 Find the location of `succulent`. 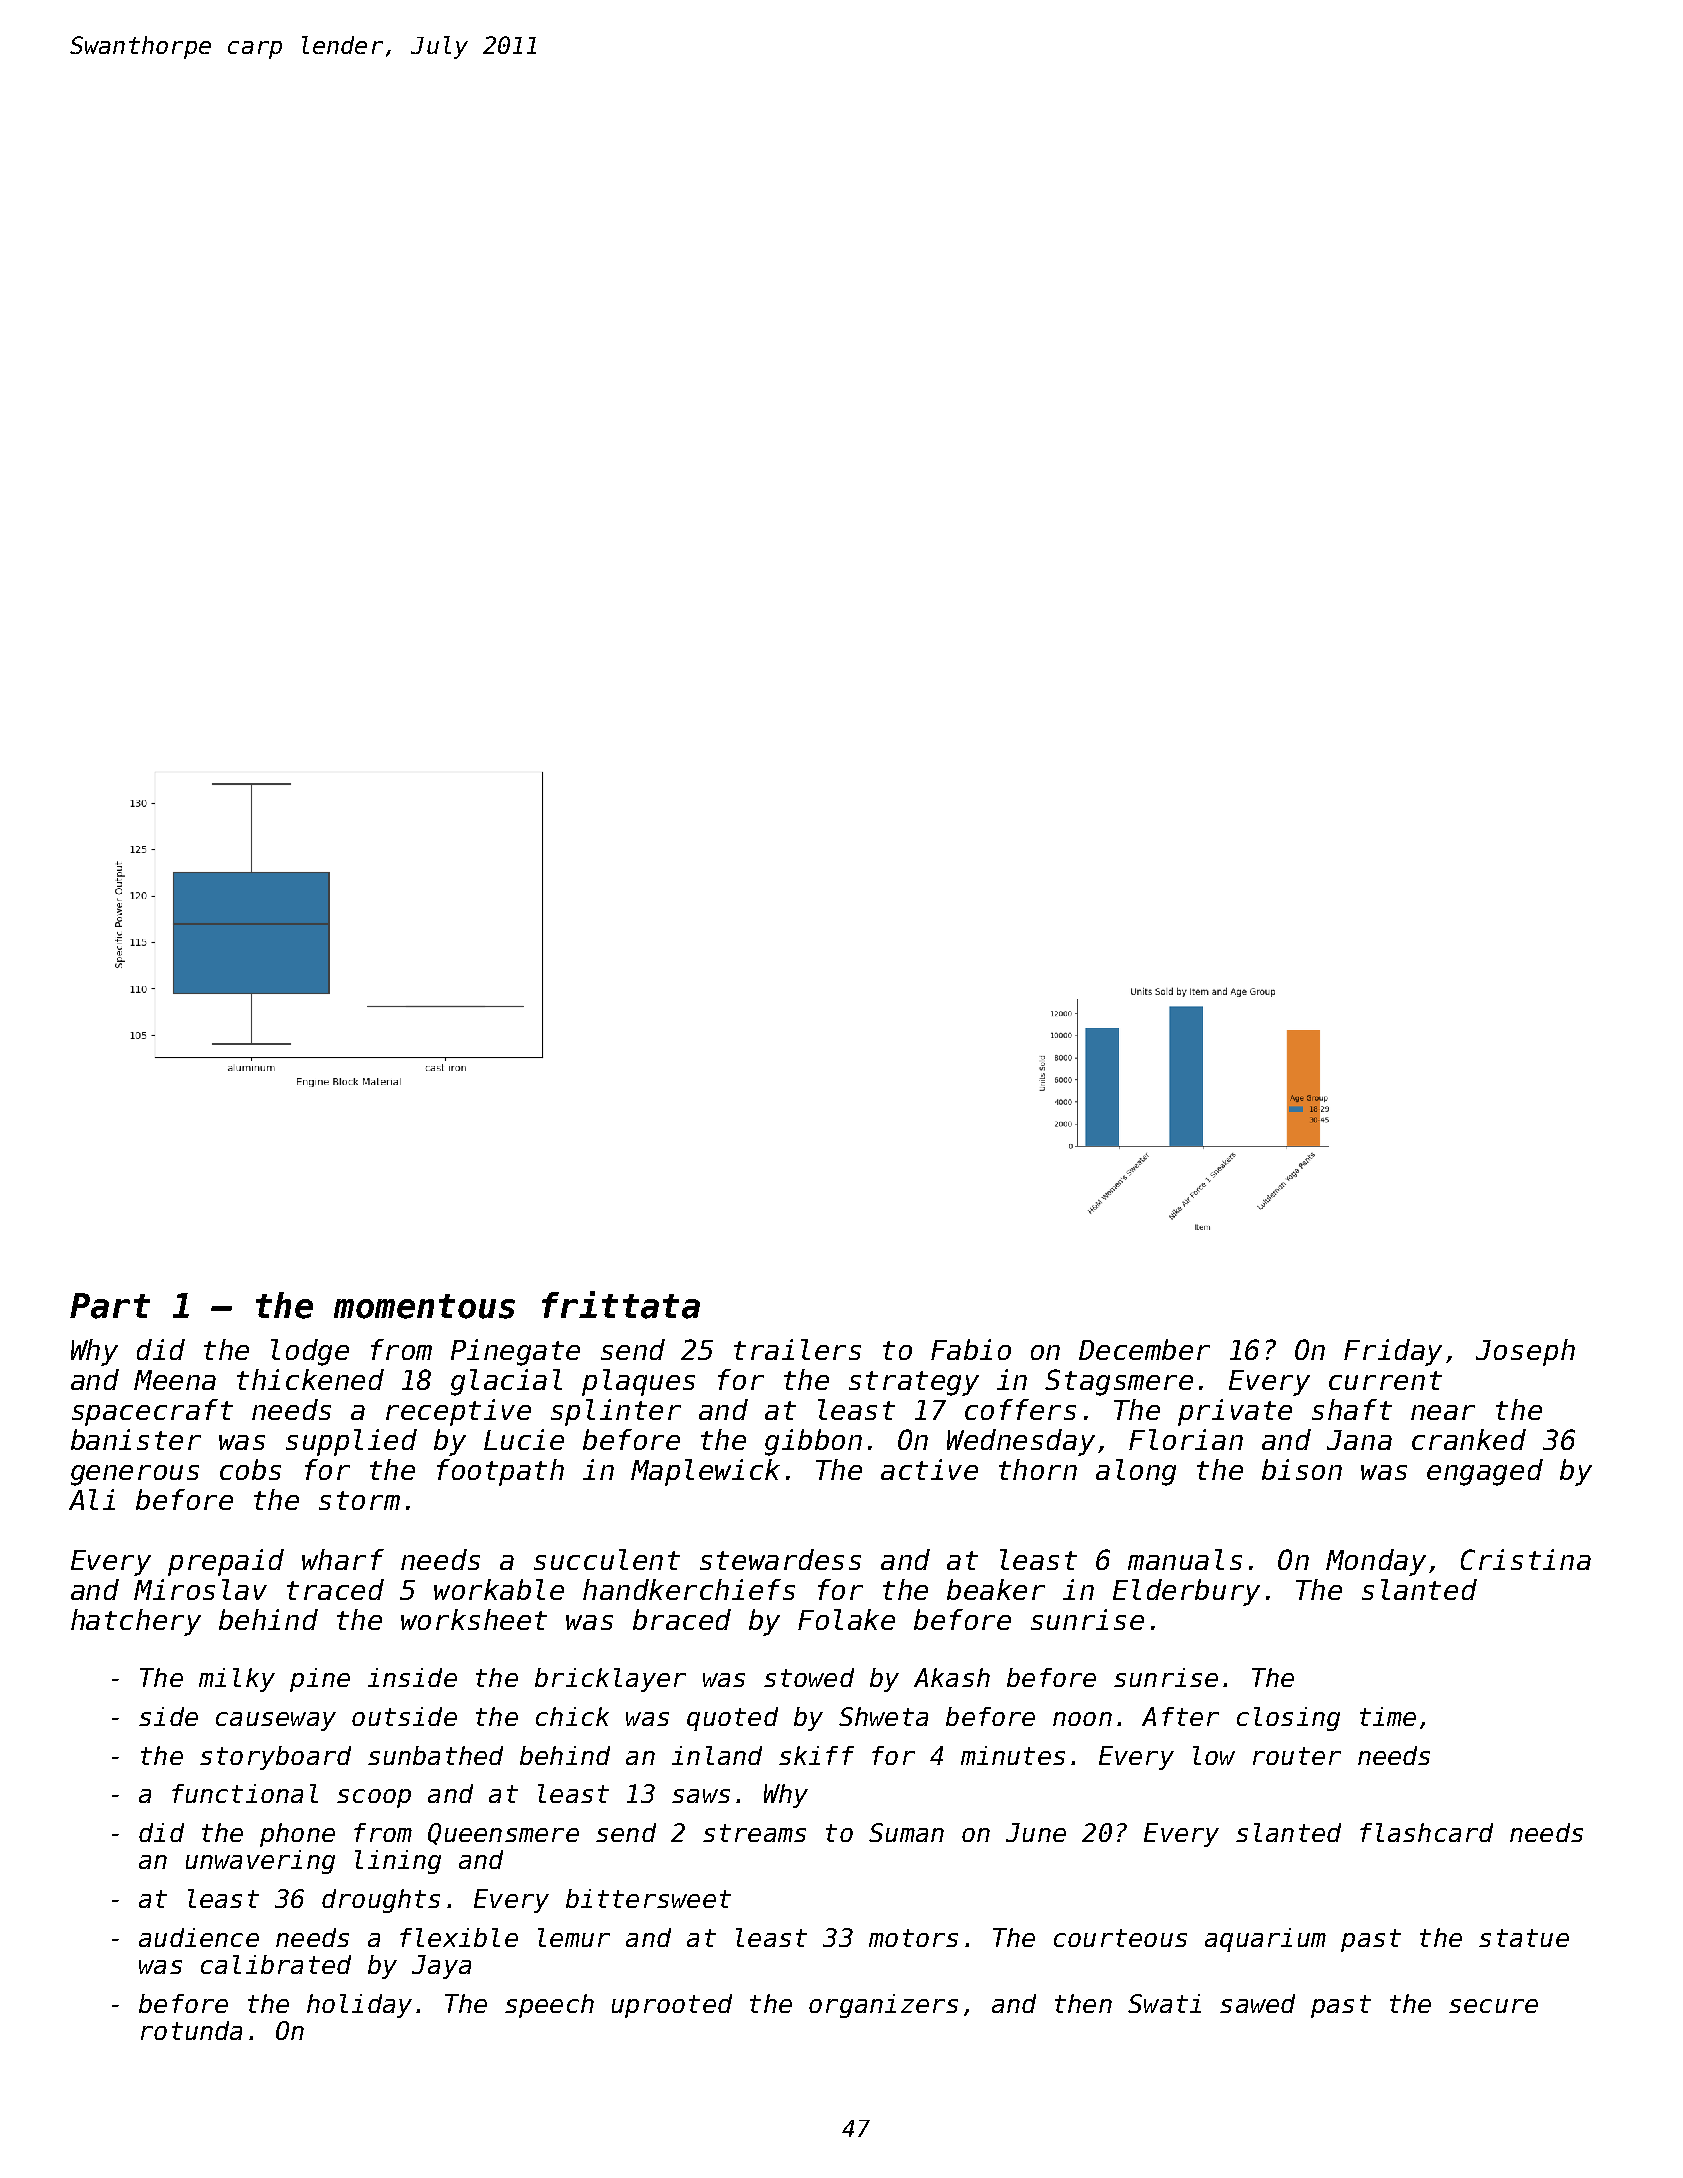

succulent is located at coordinates (607, 1559).
